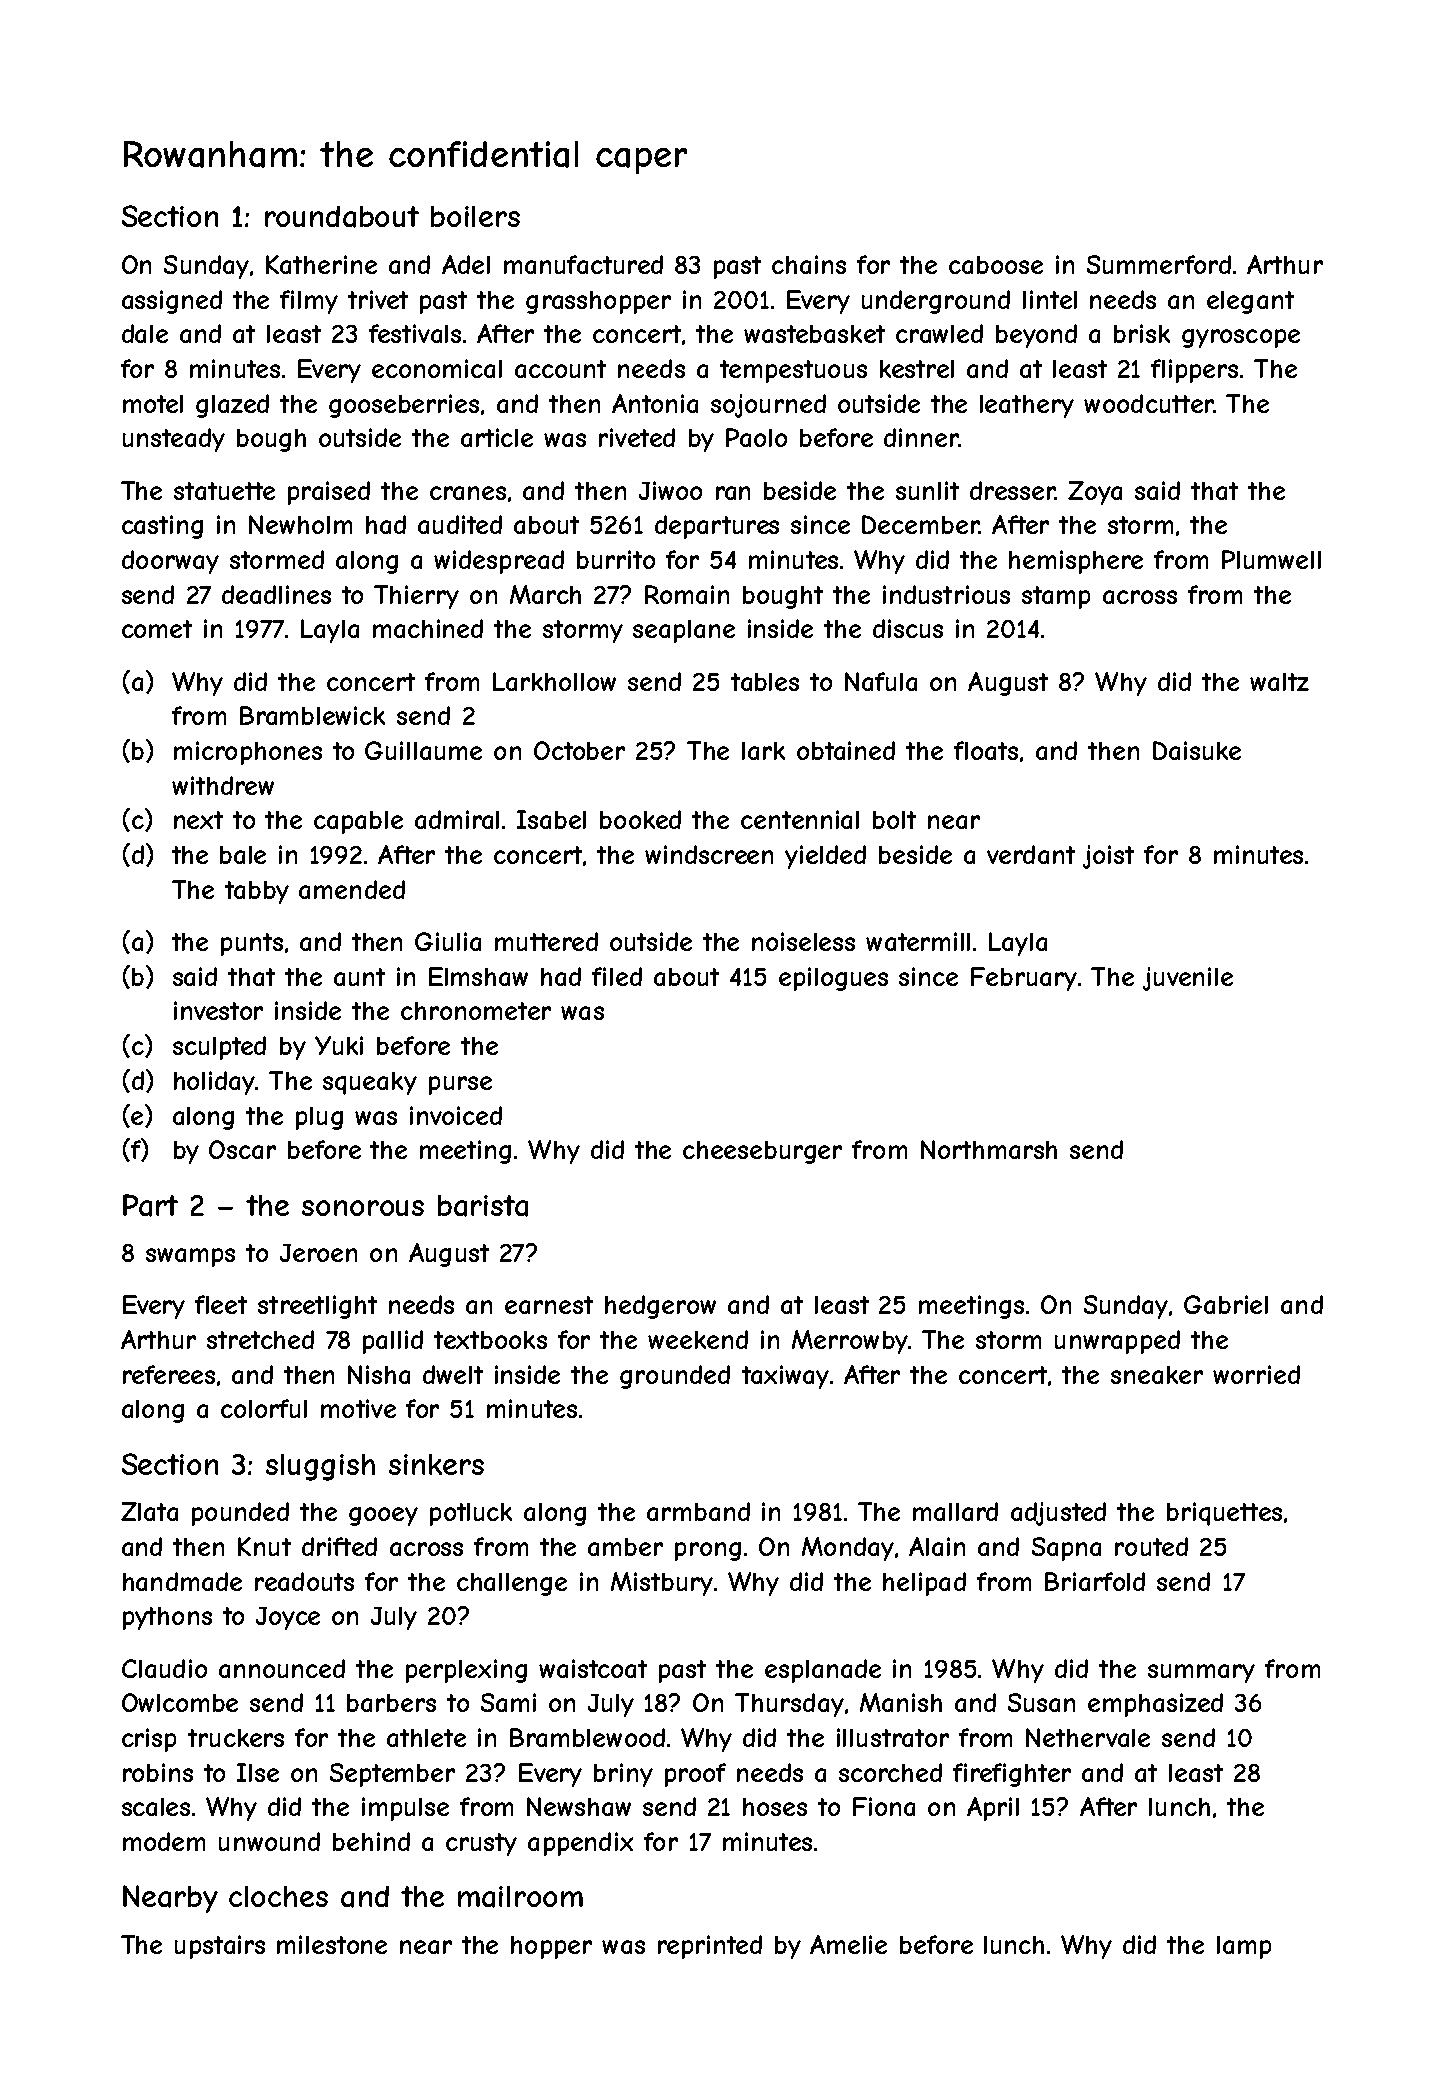  Describe the element at coordinates (383, 1516) in the screenshot. I see `gooey` at that location.
